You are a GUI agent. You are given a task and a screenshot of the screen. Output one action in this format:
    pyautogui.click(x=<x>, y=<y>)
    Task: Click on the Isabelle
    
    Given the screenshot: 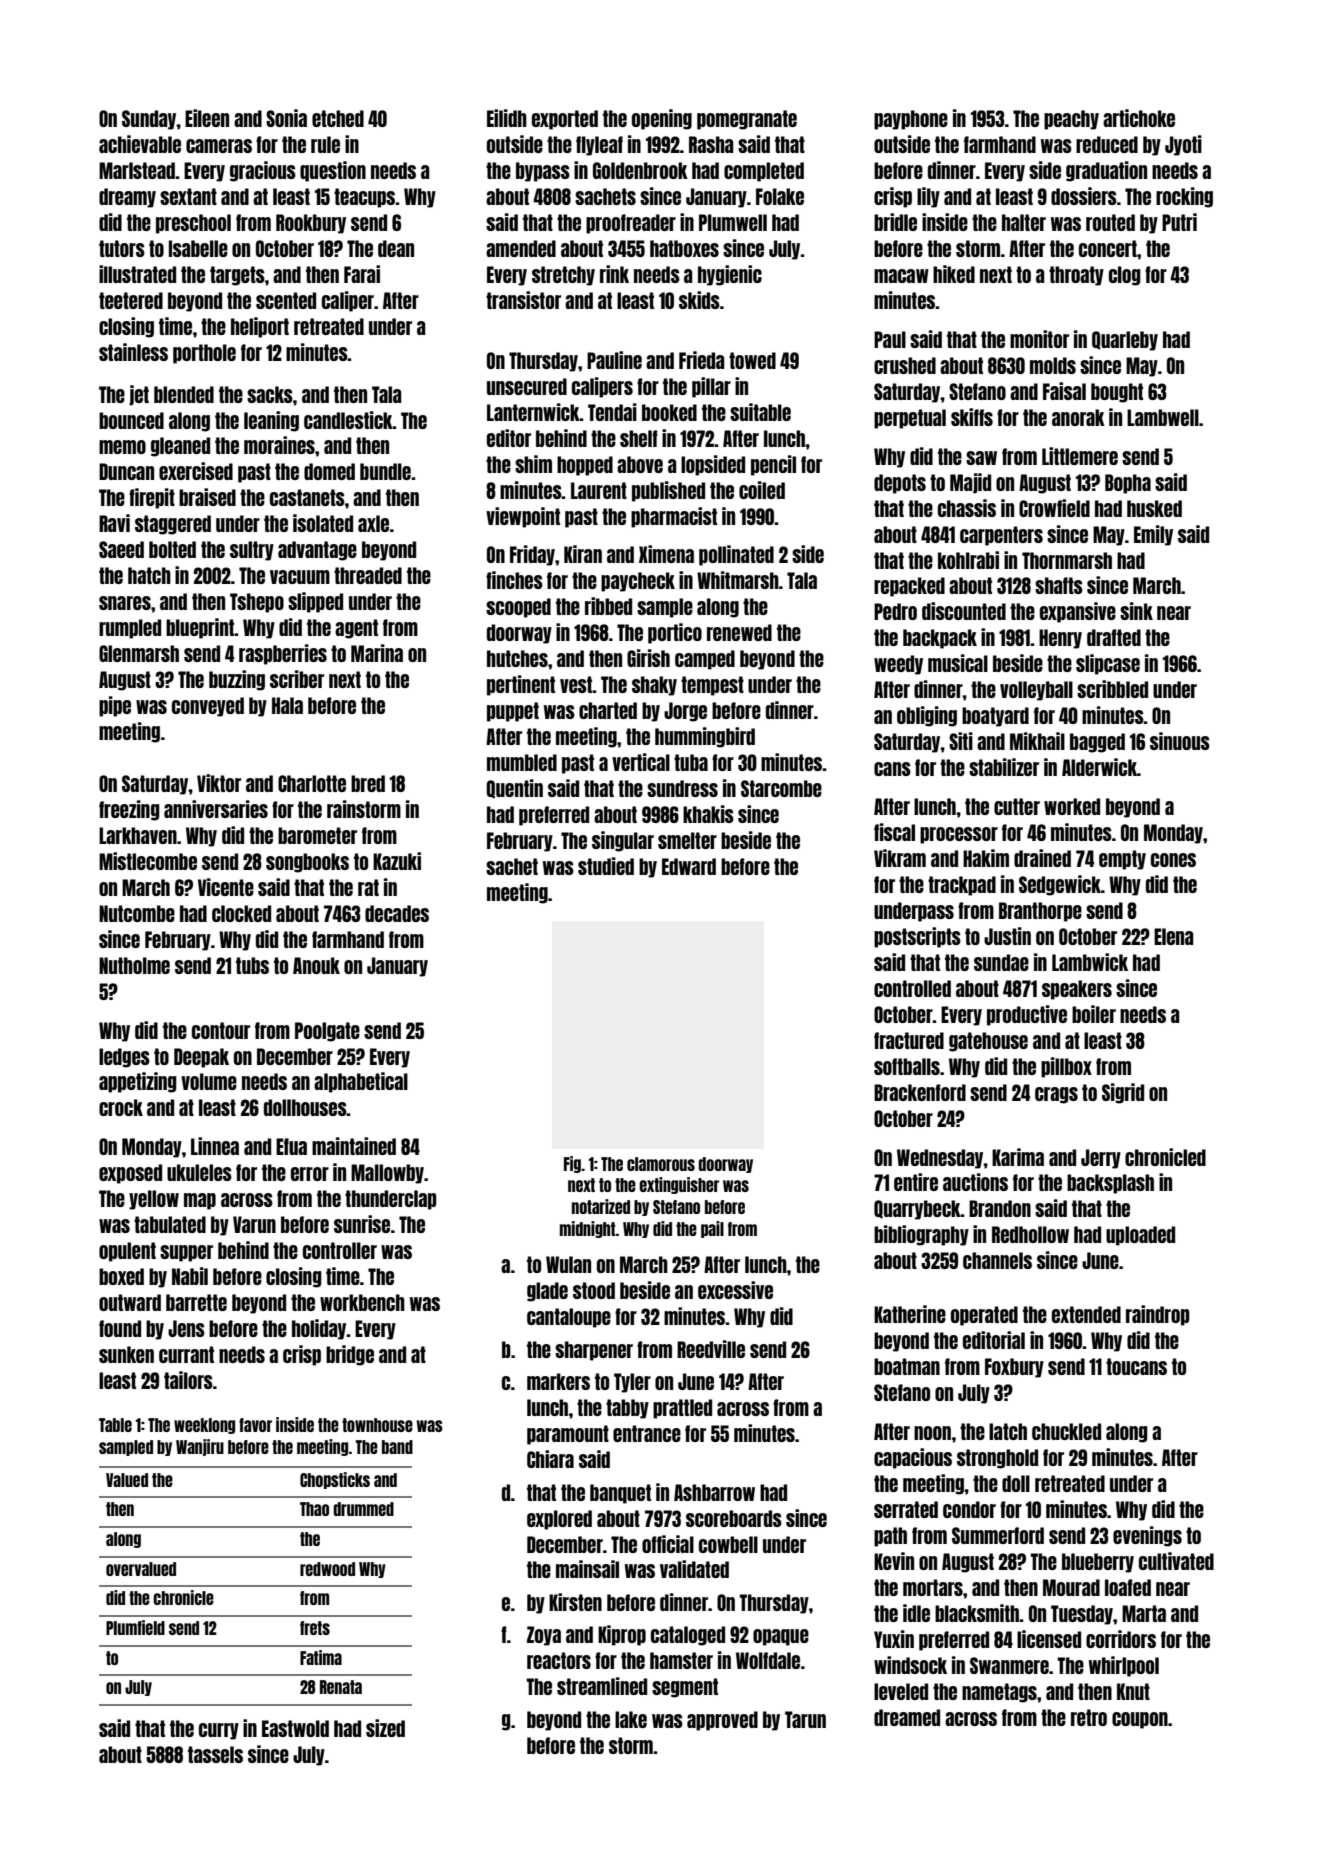 What is the action you would take?
    pyautogui.click(x=198, y=248)
